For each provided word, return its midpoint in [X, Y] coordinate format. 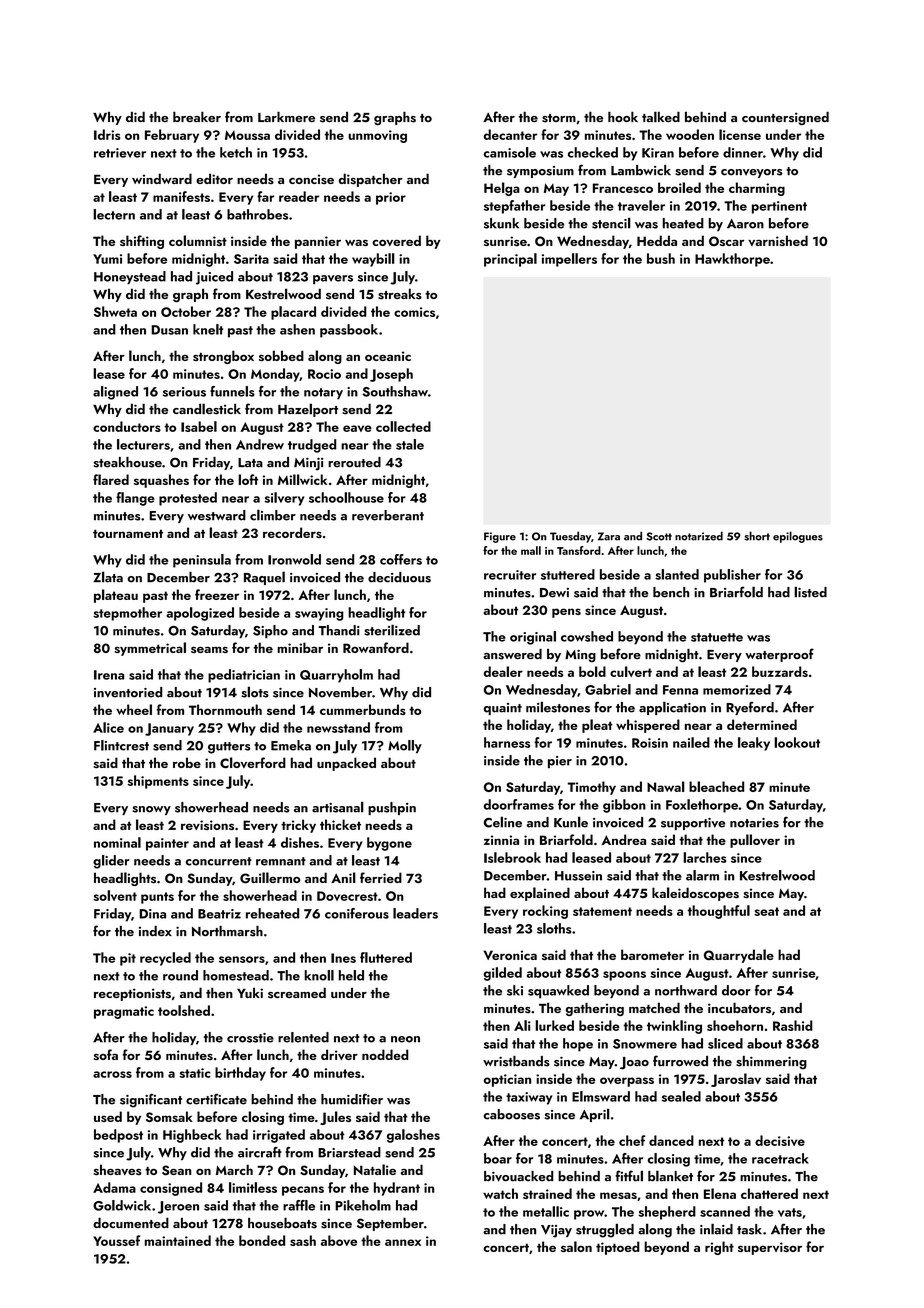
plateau [116, 596]
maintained [178, 1240]
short [757, 536]
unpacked [346, 764]
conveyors [752, 173]
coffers [401, 559]
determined [762, 724]
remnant [281, 861]
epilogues [798, 537]
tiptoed [618, 1248]
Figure [500, 537]
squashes [161, 481]
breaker [197, 116]
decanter [510, 134]
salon [576, 1246]
